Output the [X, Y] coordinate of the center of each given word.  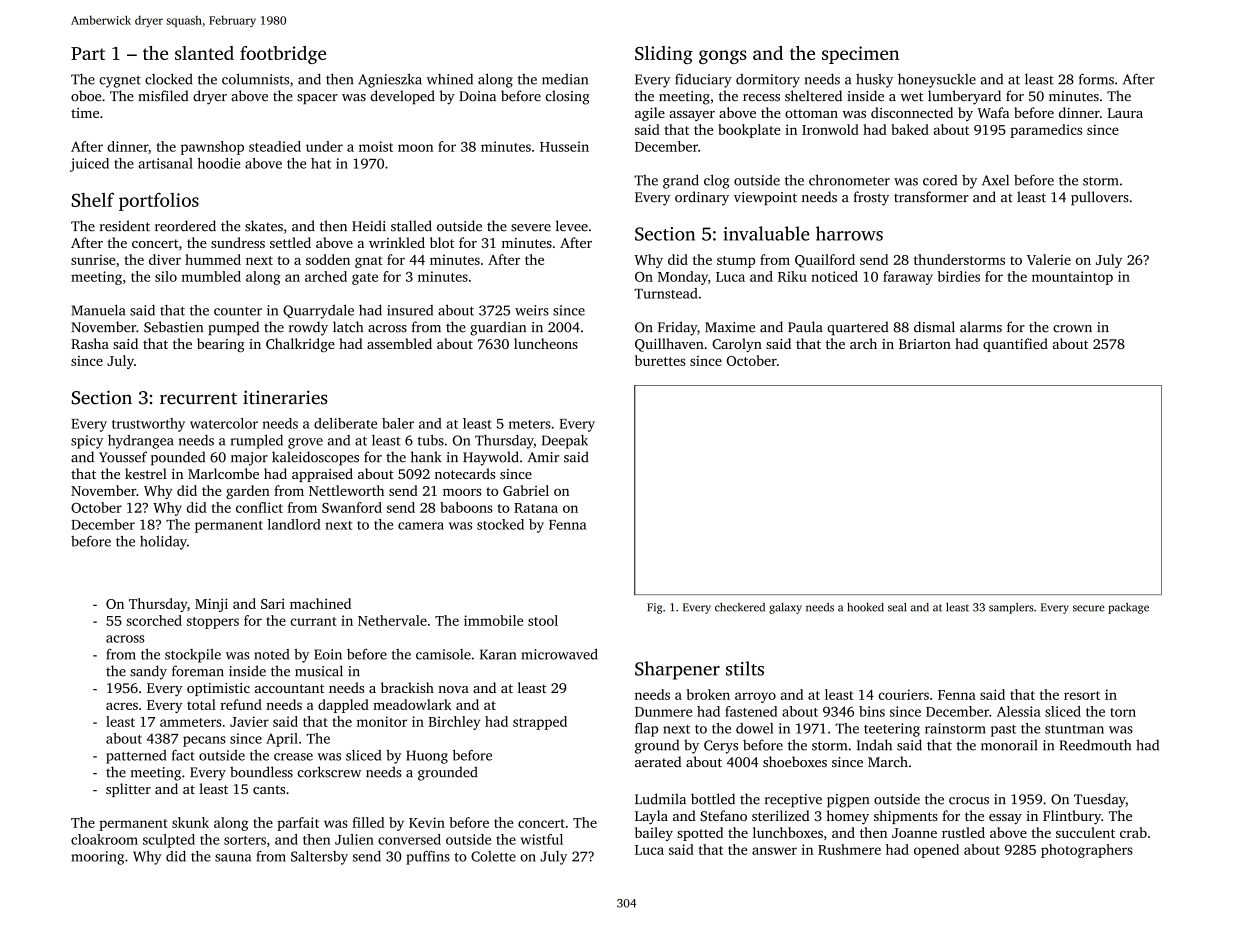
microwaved [559, 654]
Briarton [925, 344]
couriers [903, 694]
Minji [211, 605]
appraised [322, 475]
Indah [874, 745]
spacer [317, 99]
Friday [677, 328]
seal [897, 607]
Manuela [98, 310]
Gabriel [526, 490]
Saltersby [319, 858]
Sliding [664, 55]
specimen [860, 55]
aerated [658, 761]
